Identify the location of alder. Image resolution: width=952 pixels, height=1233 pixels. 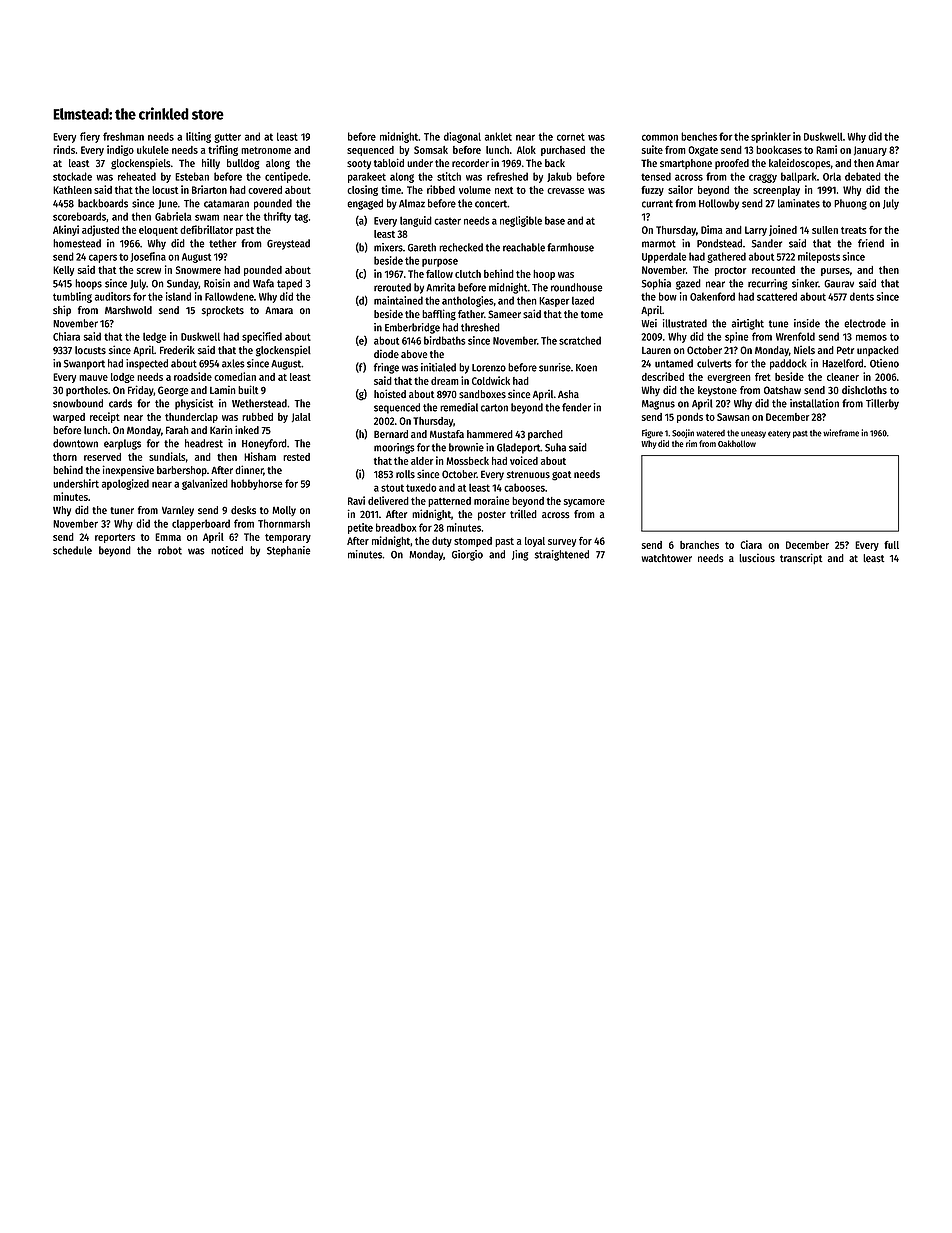
(422, 461).
